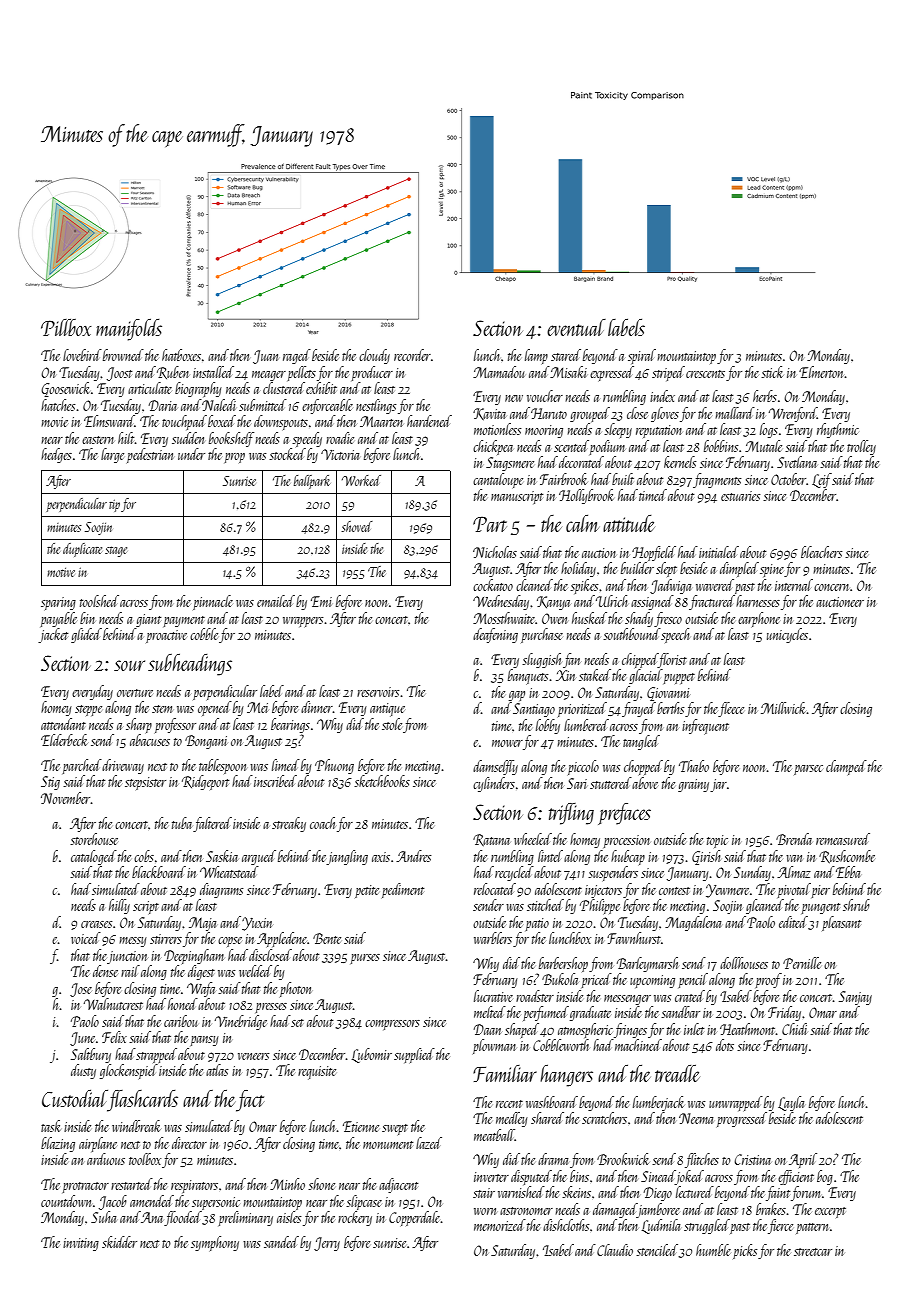 The image size is (924, 1308). What do you see at coordinates (123, 355) in the screenshot?
I see `browned` at bounding box center [123, 355].
